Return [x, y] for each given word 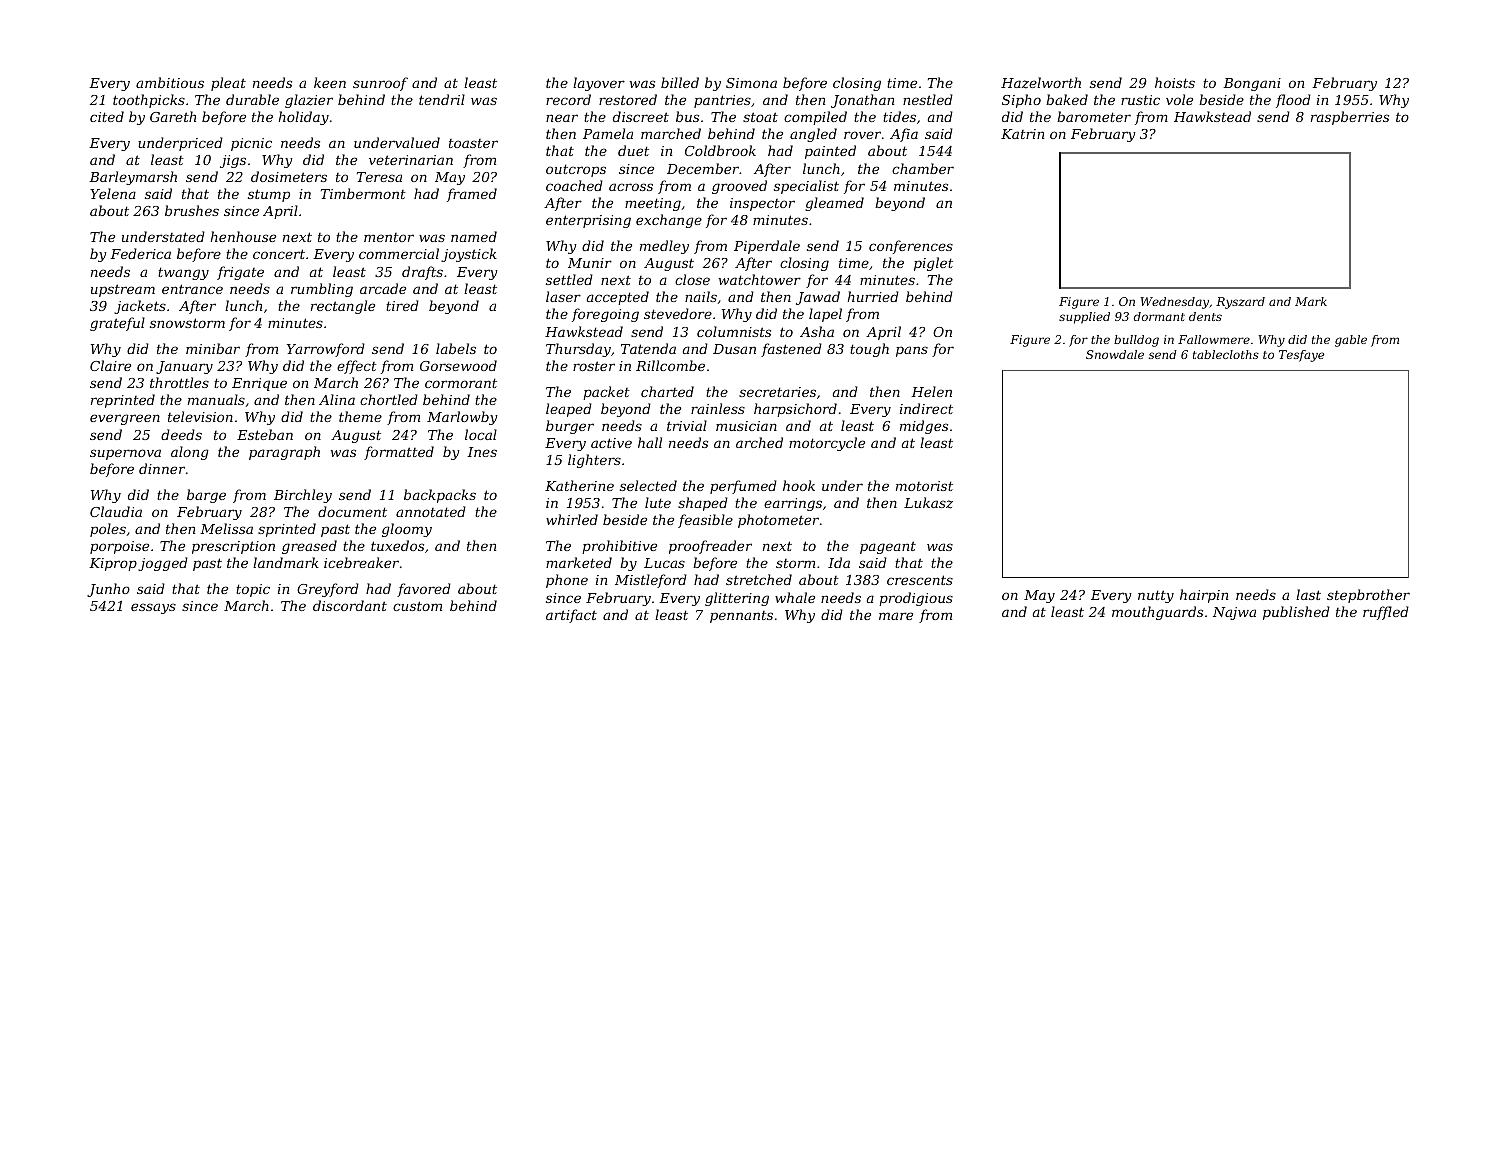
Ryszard [1240, 303]
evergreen [125, 419]
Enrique [259, 384]
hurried [873, 296]
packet [606, 393]
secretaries [777, 392]
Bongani [1252, 84]
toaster [473, 143]
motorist [924, 486]
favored [424, 590]
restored [628, 99]
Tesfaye [1301, 356]
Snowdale [1115, 354]
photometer [778, 521]
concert [279, 254]
